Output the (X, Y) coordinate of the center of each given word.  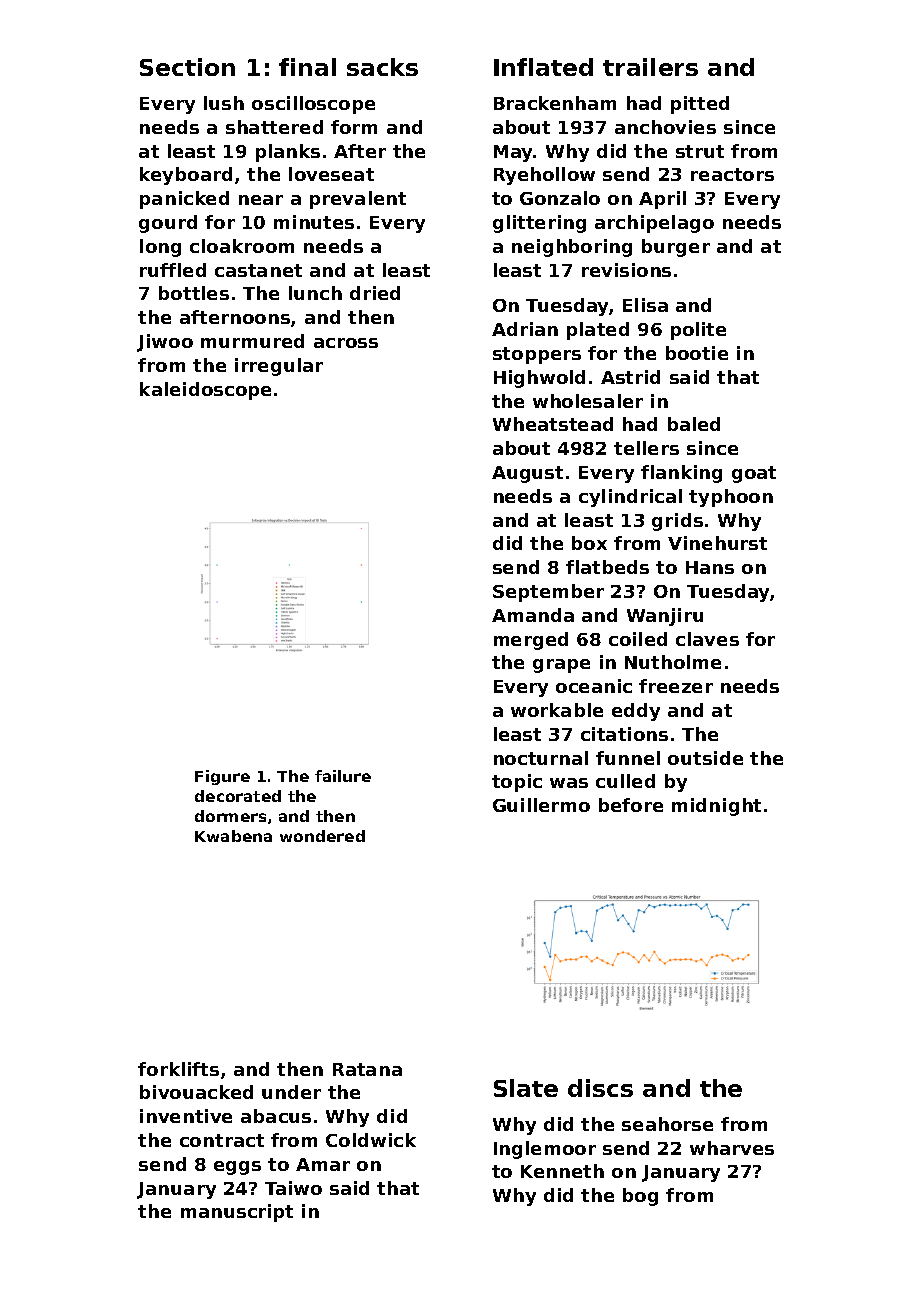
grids (677, 522)
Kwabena (233, 836)
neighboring (572, 248)
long (160, 248)
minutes (314, 222)
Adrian (525, 329)
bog (640, 1197)
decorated (238, 796)
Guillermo (541, 805)
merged (531, 641)
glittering (539, 224)
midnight (716, 807)
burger (676, 248)
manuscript (237, 1213)
